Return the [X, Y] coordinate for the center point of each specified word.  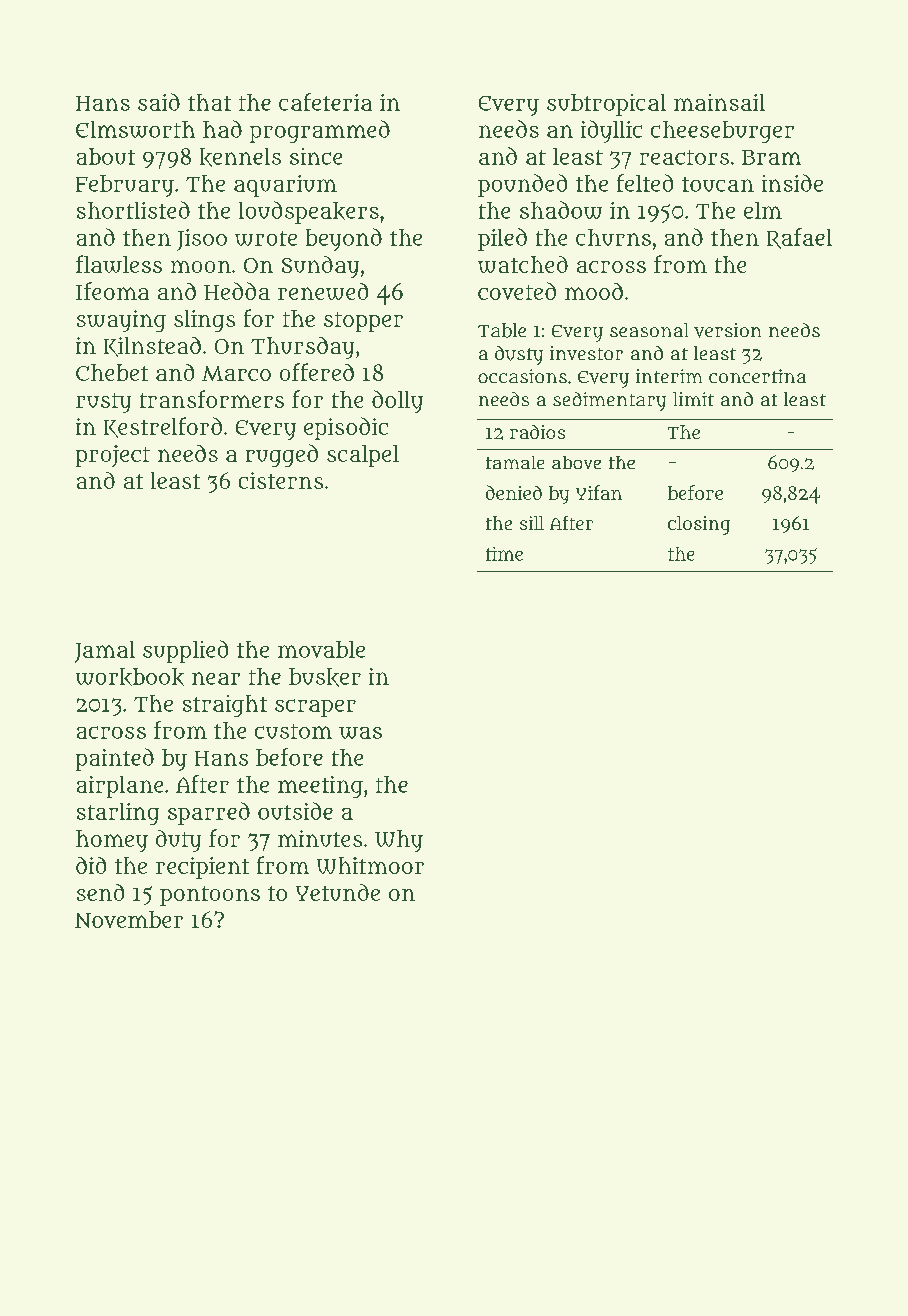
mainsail [719, 102]
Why [399, 841]
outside [295, 811]
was [360, 733]
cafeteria [325, 102]
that [209, 102]
